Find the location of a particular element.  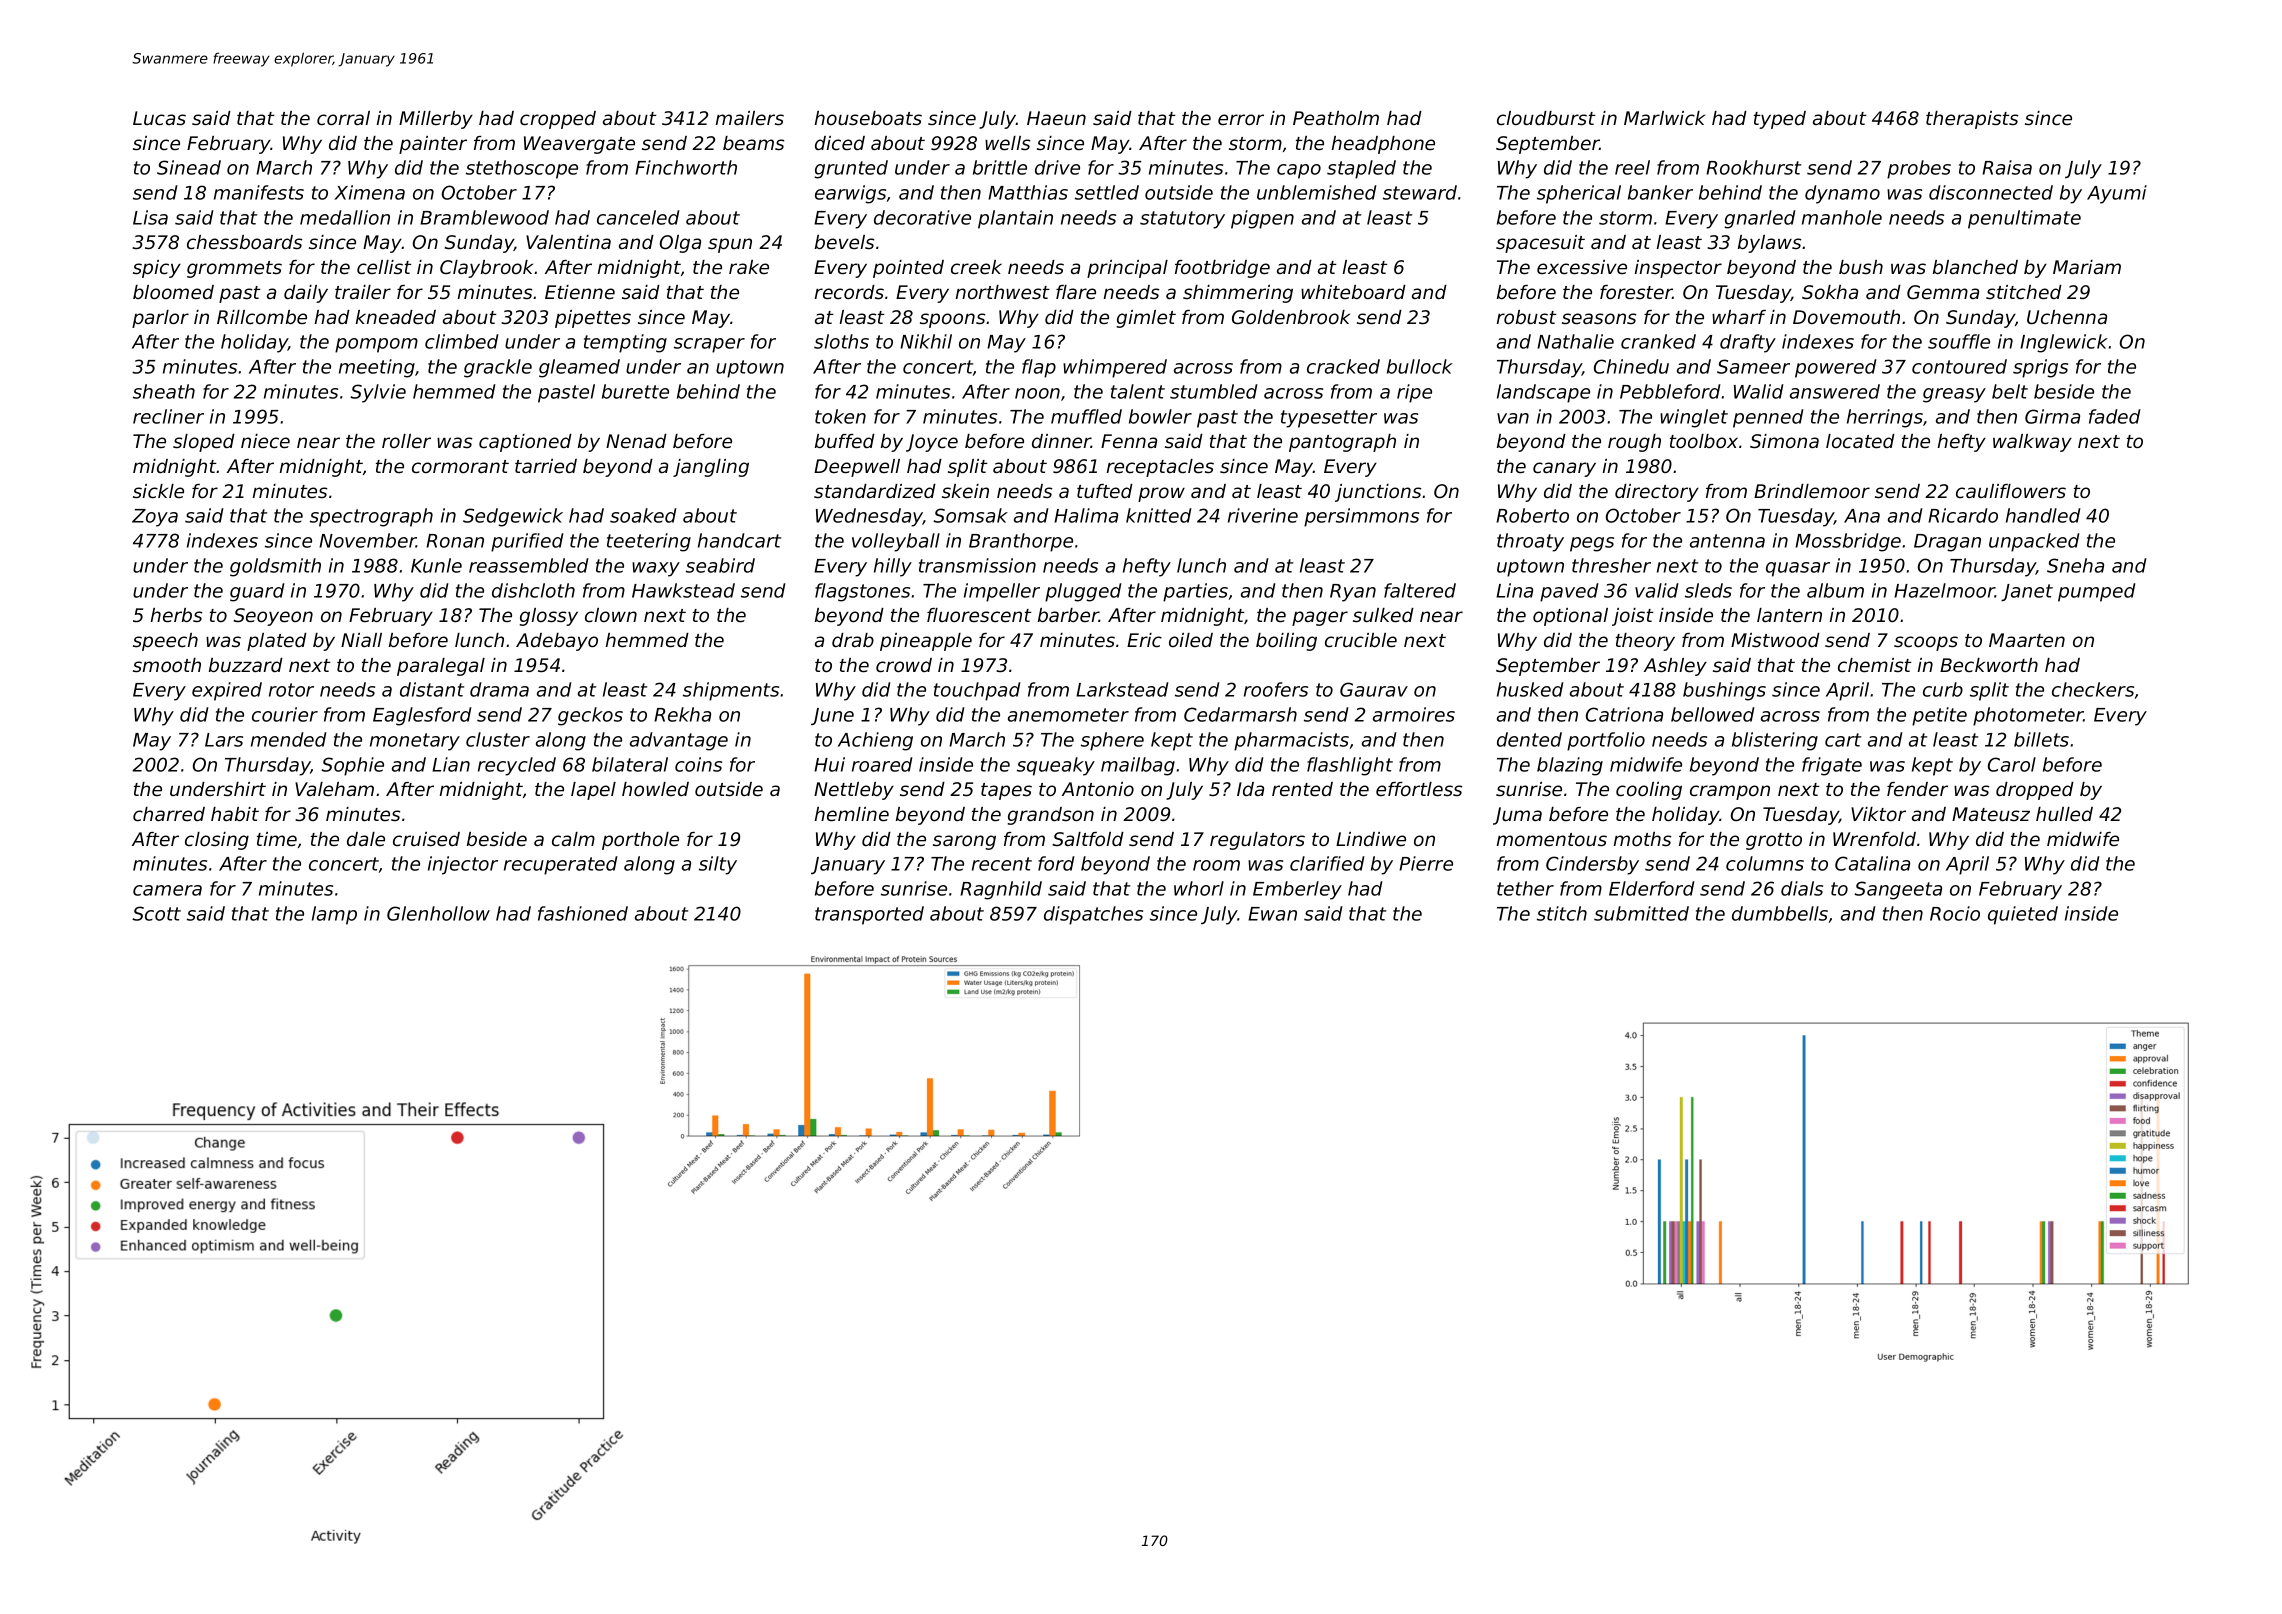

smooth is located at coordinates (167, 665).
